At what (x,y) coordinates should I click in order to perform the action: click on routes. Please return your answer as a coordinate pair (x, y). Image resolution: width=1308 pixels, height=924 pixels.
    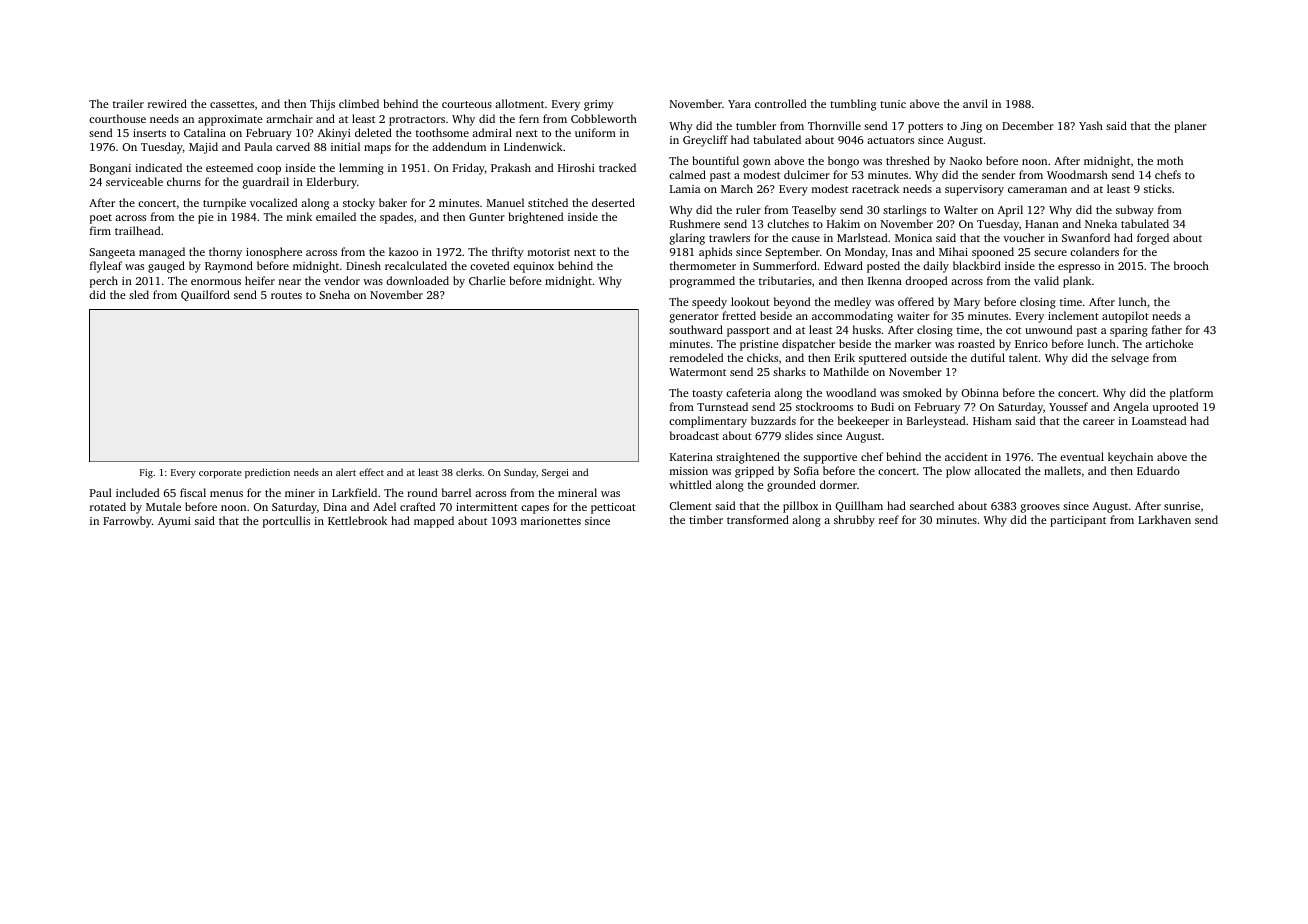
    Looking at the image, I should click on (286, 295).
